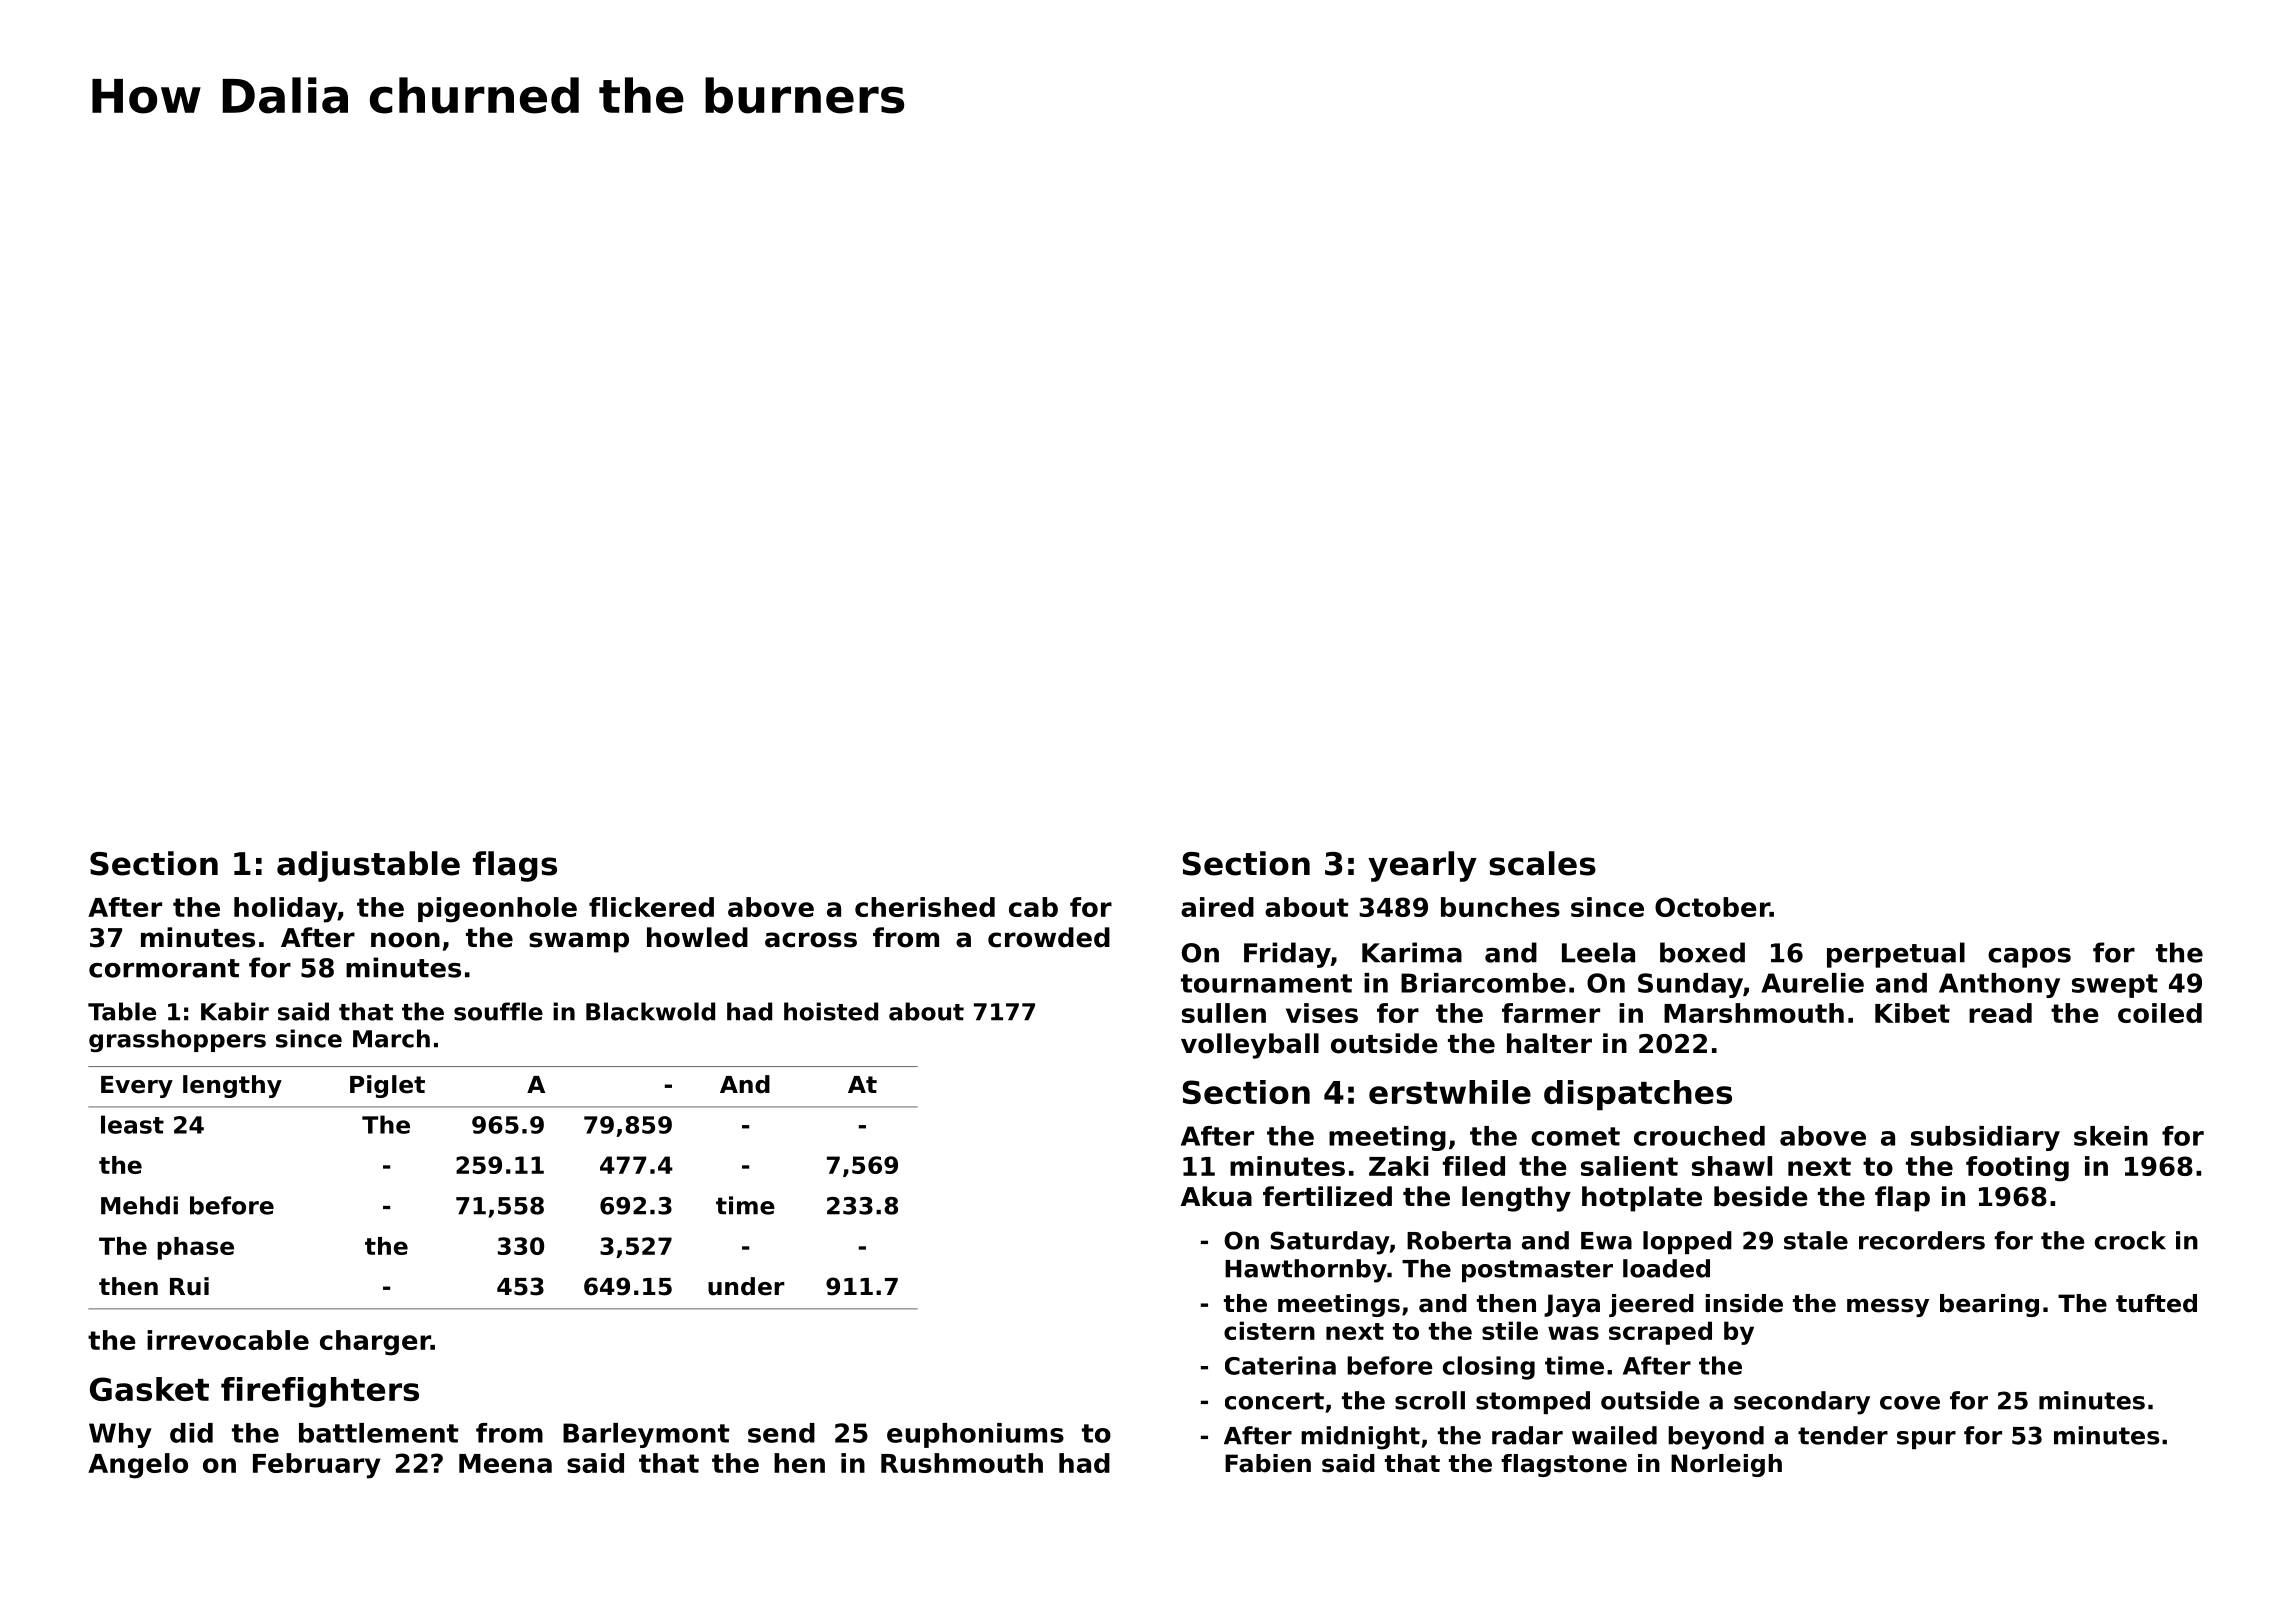  What do you see at coordinates (1989, 1305) in the page?
I see `bearing` at bounding box center [1989, 1305].
